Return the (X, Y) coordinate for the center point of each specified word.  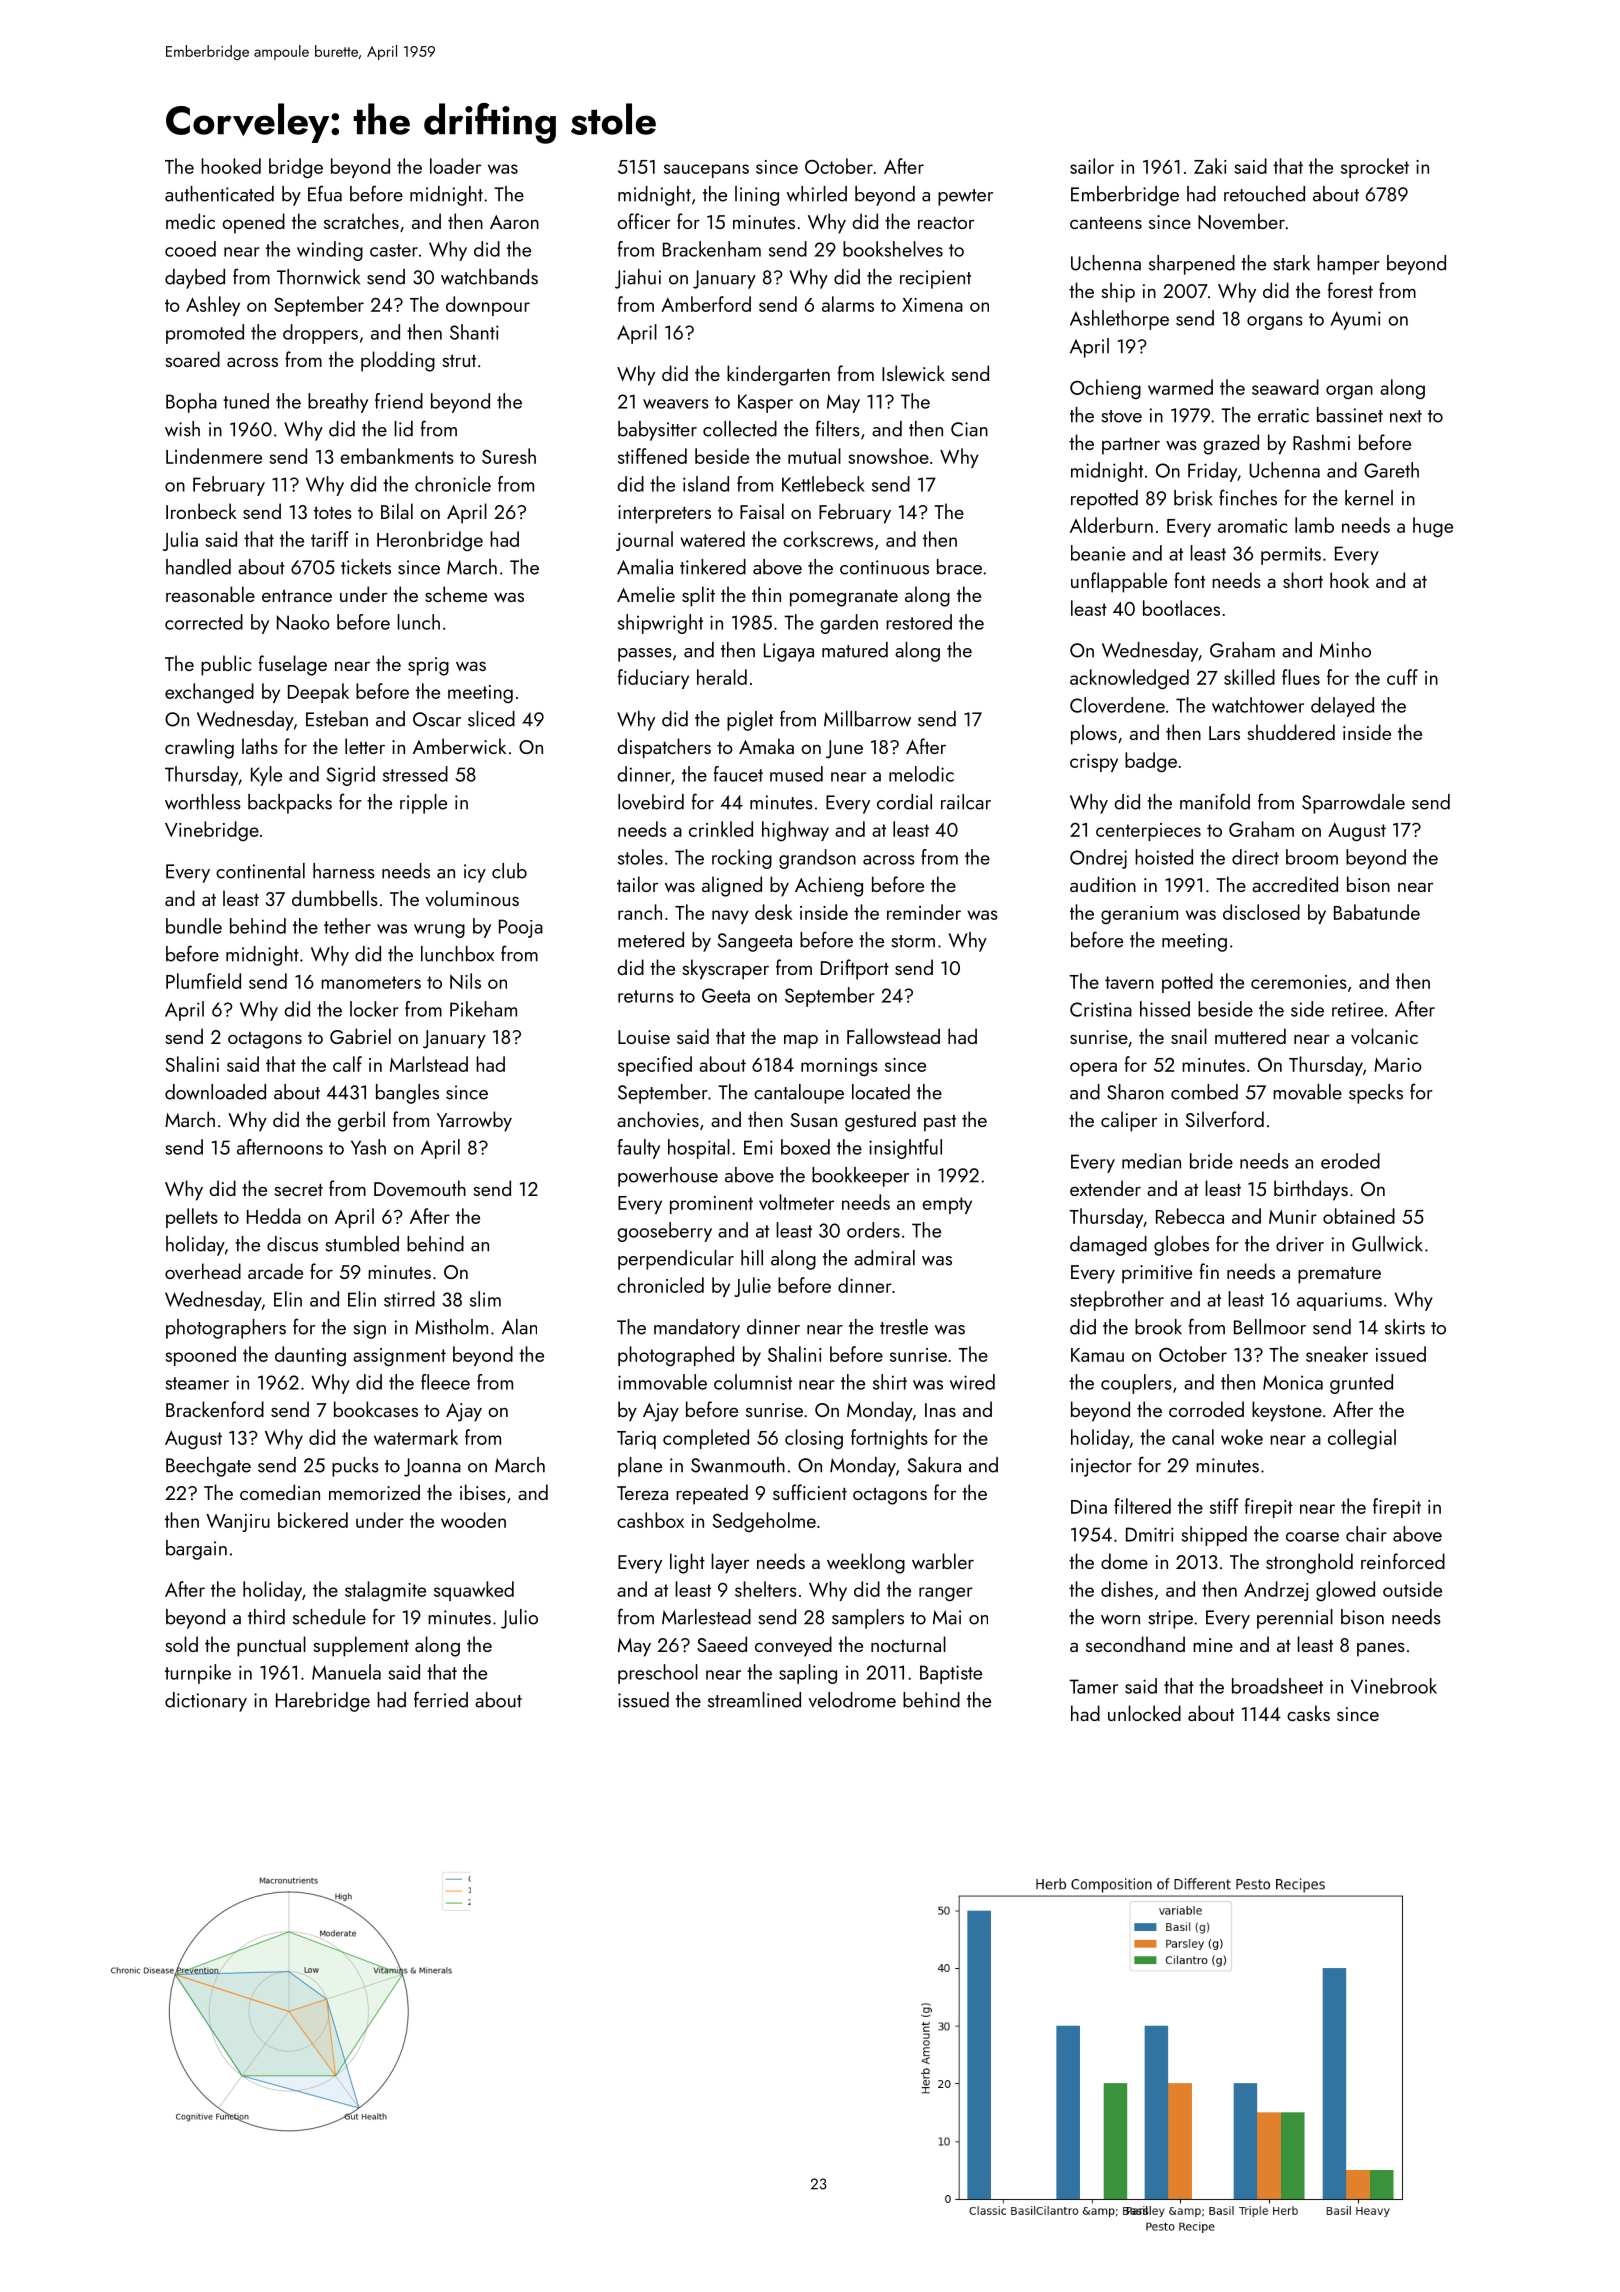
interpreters (664, 514)
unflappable (1119, 582)
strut (459, 361)
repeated (712, 1494)
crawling (199, 748)
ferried (441, 1699)
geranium (1139, 915)
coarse (1312, 1537)
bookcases (376, 1409)
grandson (817, 859)
